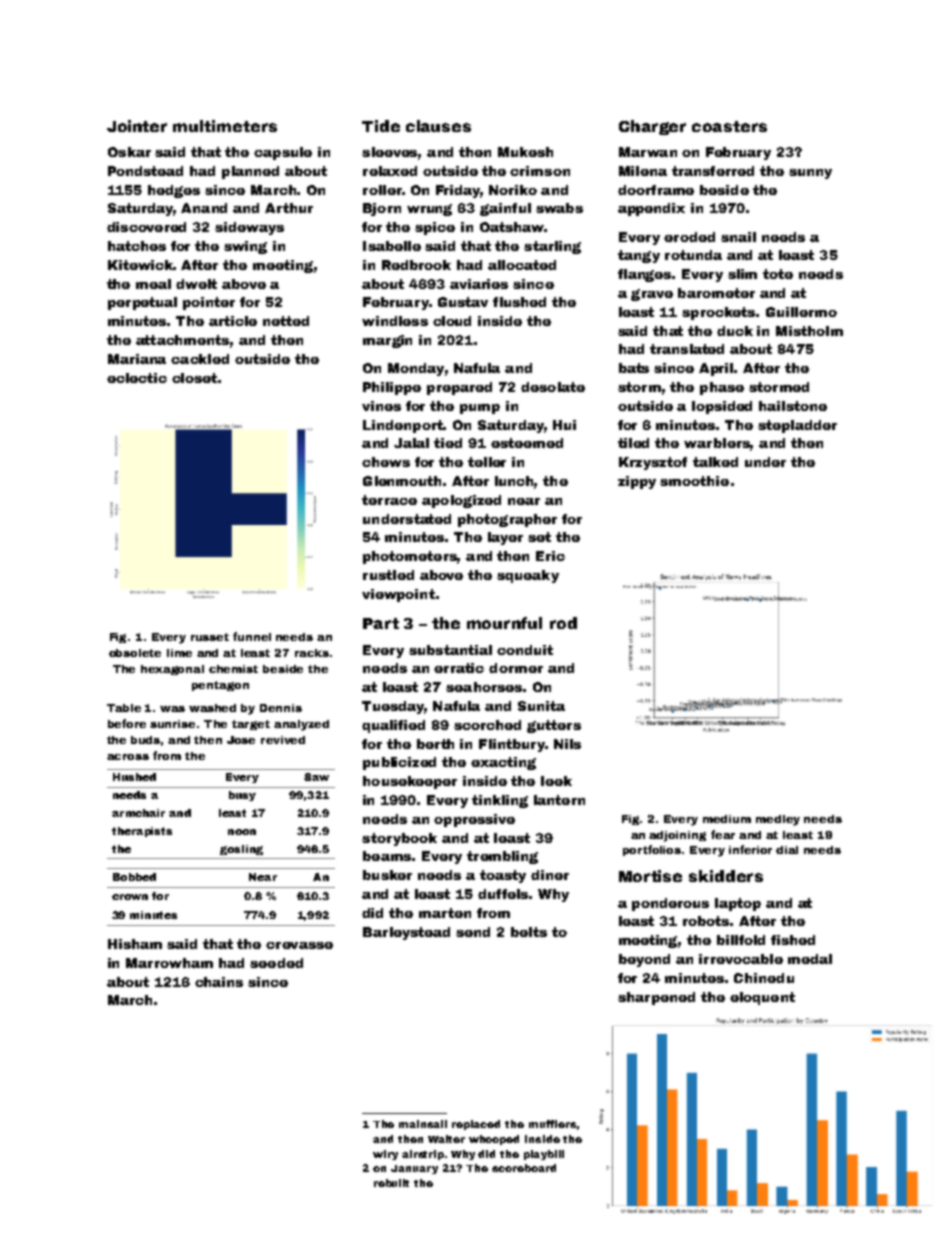  What do you see at coordinates (694, 481) in the screenshot?
I see `smoothie` at bounding box center [694, 481].
